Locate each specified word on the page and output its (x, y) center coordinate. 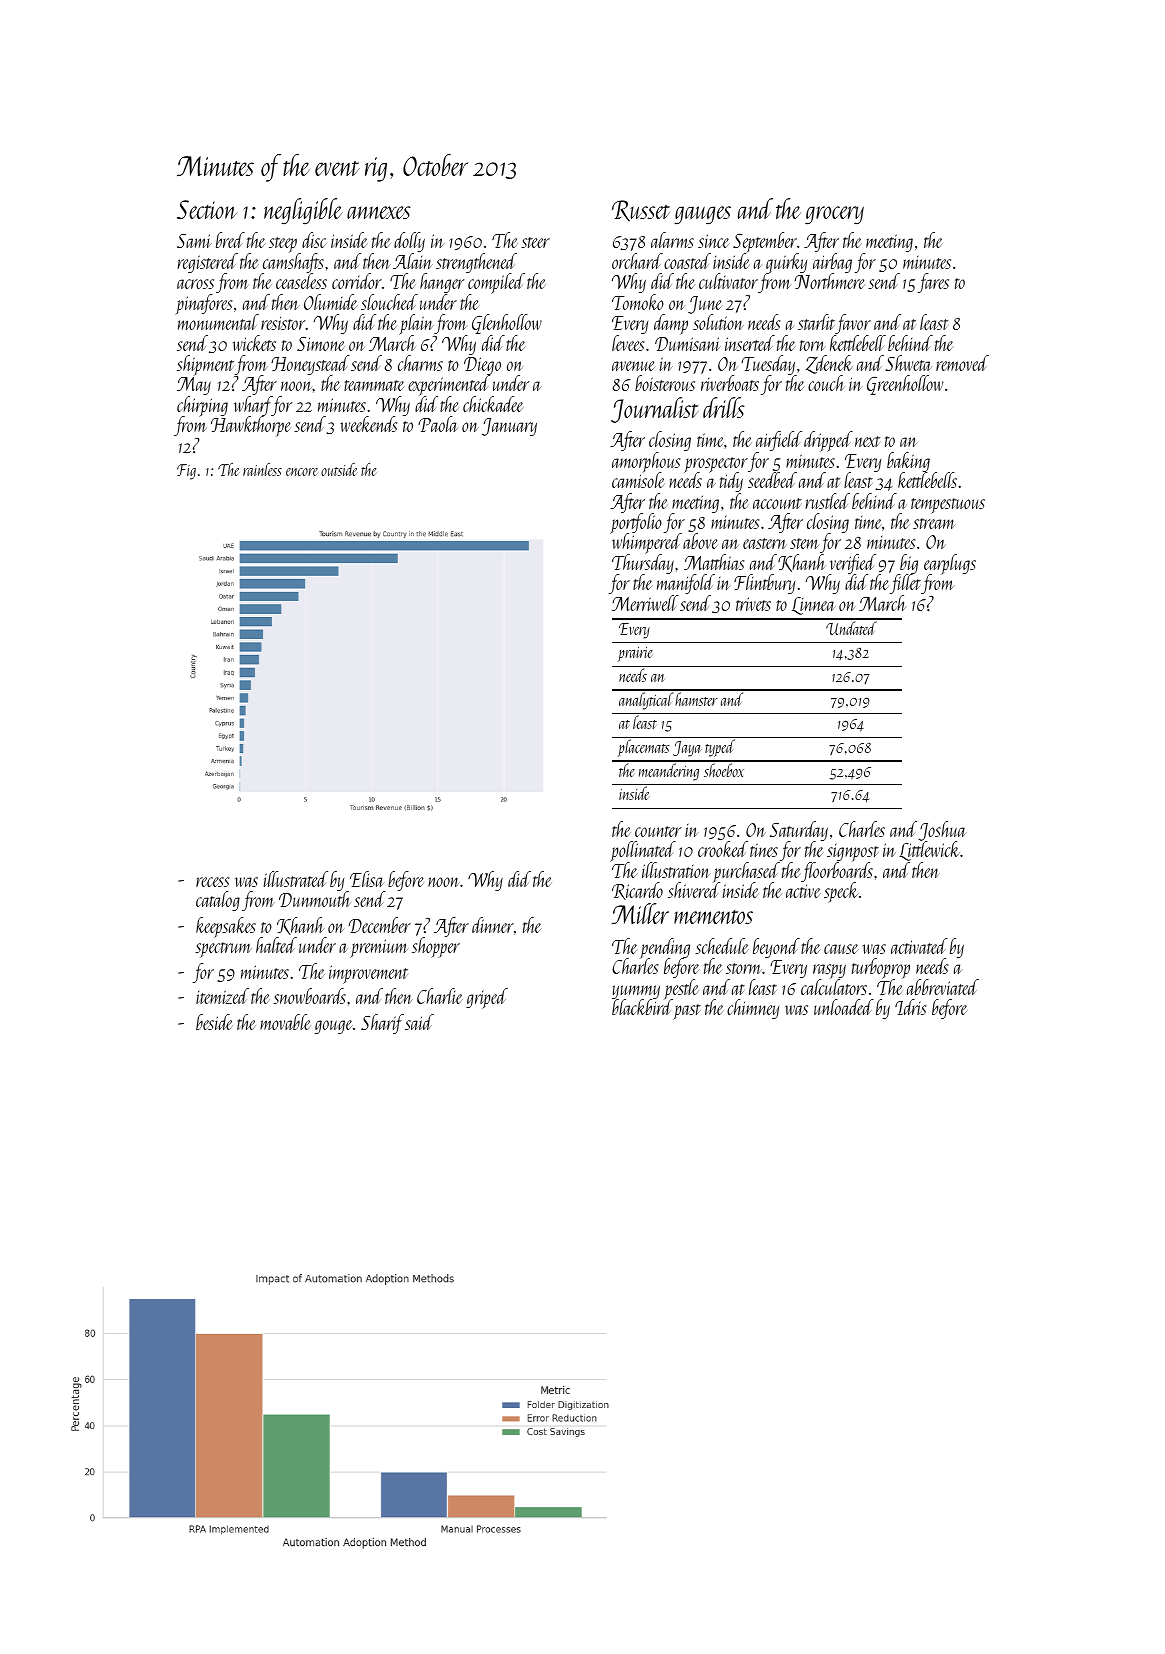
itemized (222, 996)
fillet (905, 584)
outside (339, 469)
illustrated (296, 879)
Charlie (440, 996)
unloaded (844, 1007)
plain (416, 324)
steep (284, 245)
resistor (283, 323)
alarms (672, 240)
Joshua (942, 831)
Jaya (687, 749)
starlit (816, 322)
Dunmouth (314, 899)
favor (853, 324)
